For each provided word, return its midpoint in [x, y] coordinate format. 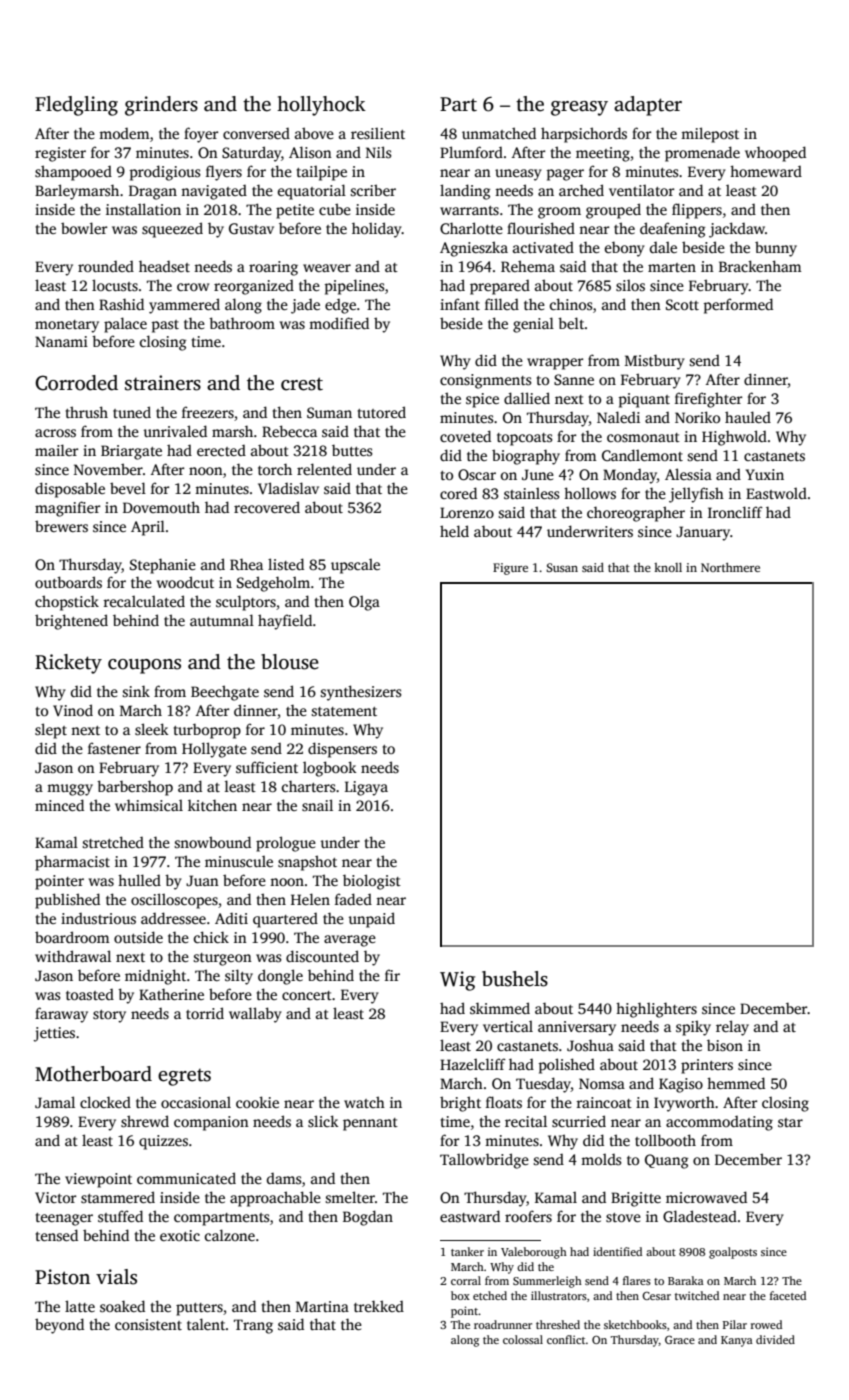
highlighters [656, 1010]
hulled [139, 880]
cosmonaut [643, 437]
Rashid [121, 304]
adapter [648, 106]
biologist [372, 882]
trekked [379, 1306]
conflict [566, 1339]
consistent [148, 1324]
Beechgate [225, 693]
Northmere [730, 567]
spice [482, 400]
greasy [579, 108]
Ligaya [366, 788]
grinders [161, 106]
